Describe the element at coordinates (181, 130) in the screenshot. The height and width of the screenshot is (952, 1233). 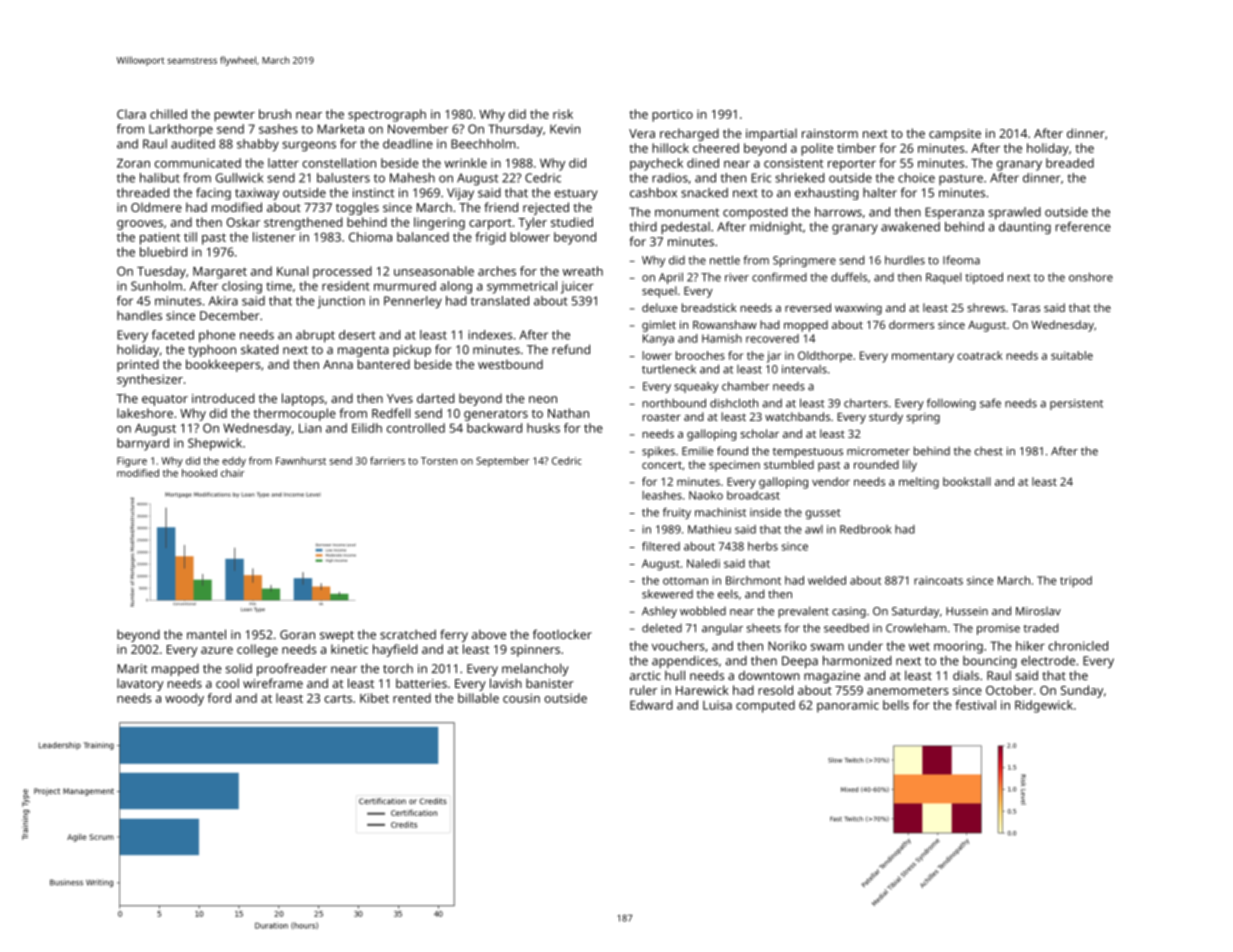
I see `Larkthorpe` at that location.
